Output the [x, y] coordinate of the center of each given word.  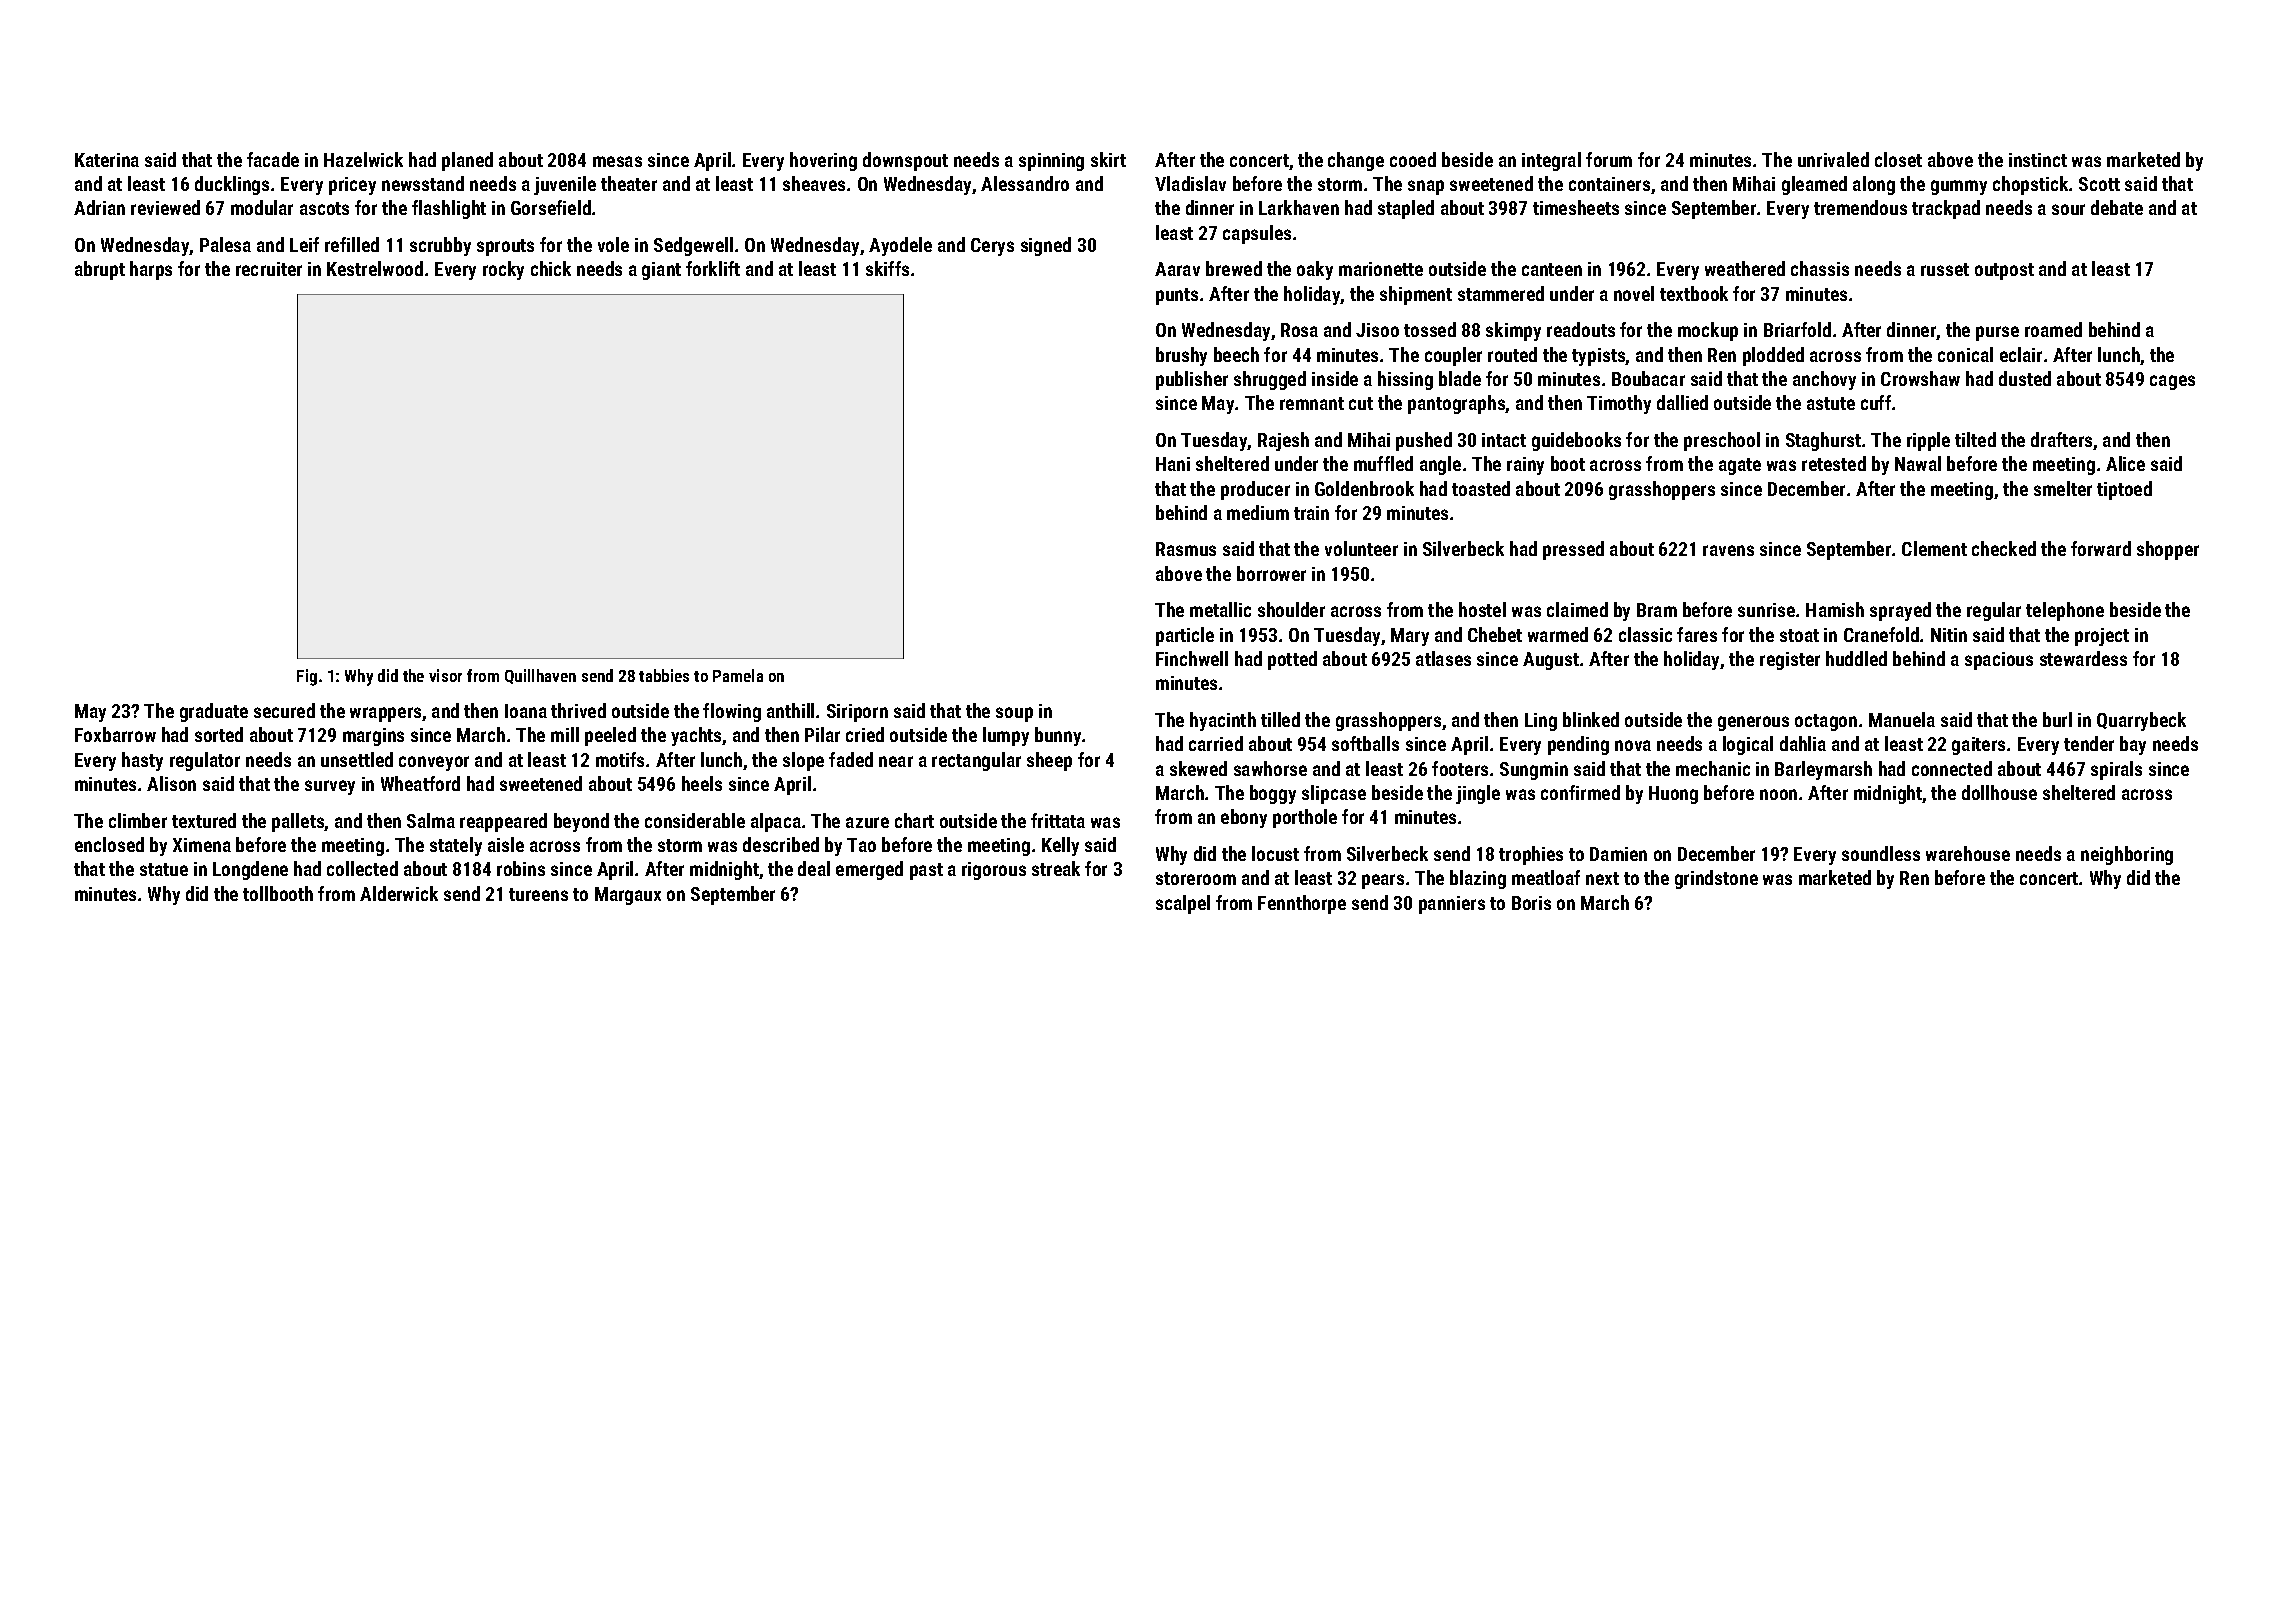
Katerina [107, 160]
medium [1258, 512]
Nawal [1918, 463]
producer [1255, 490]
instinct [2038, 160]
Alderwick [399, 893]
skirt [1108, 159]
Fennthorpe [1302, 904]
